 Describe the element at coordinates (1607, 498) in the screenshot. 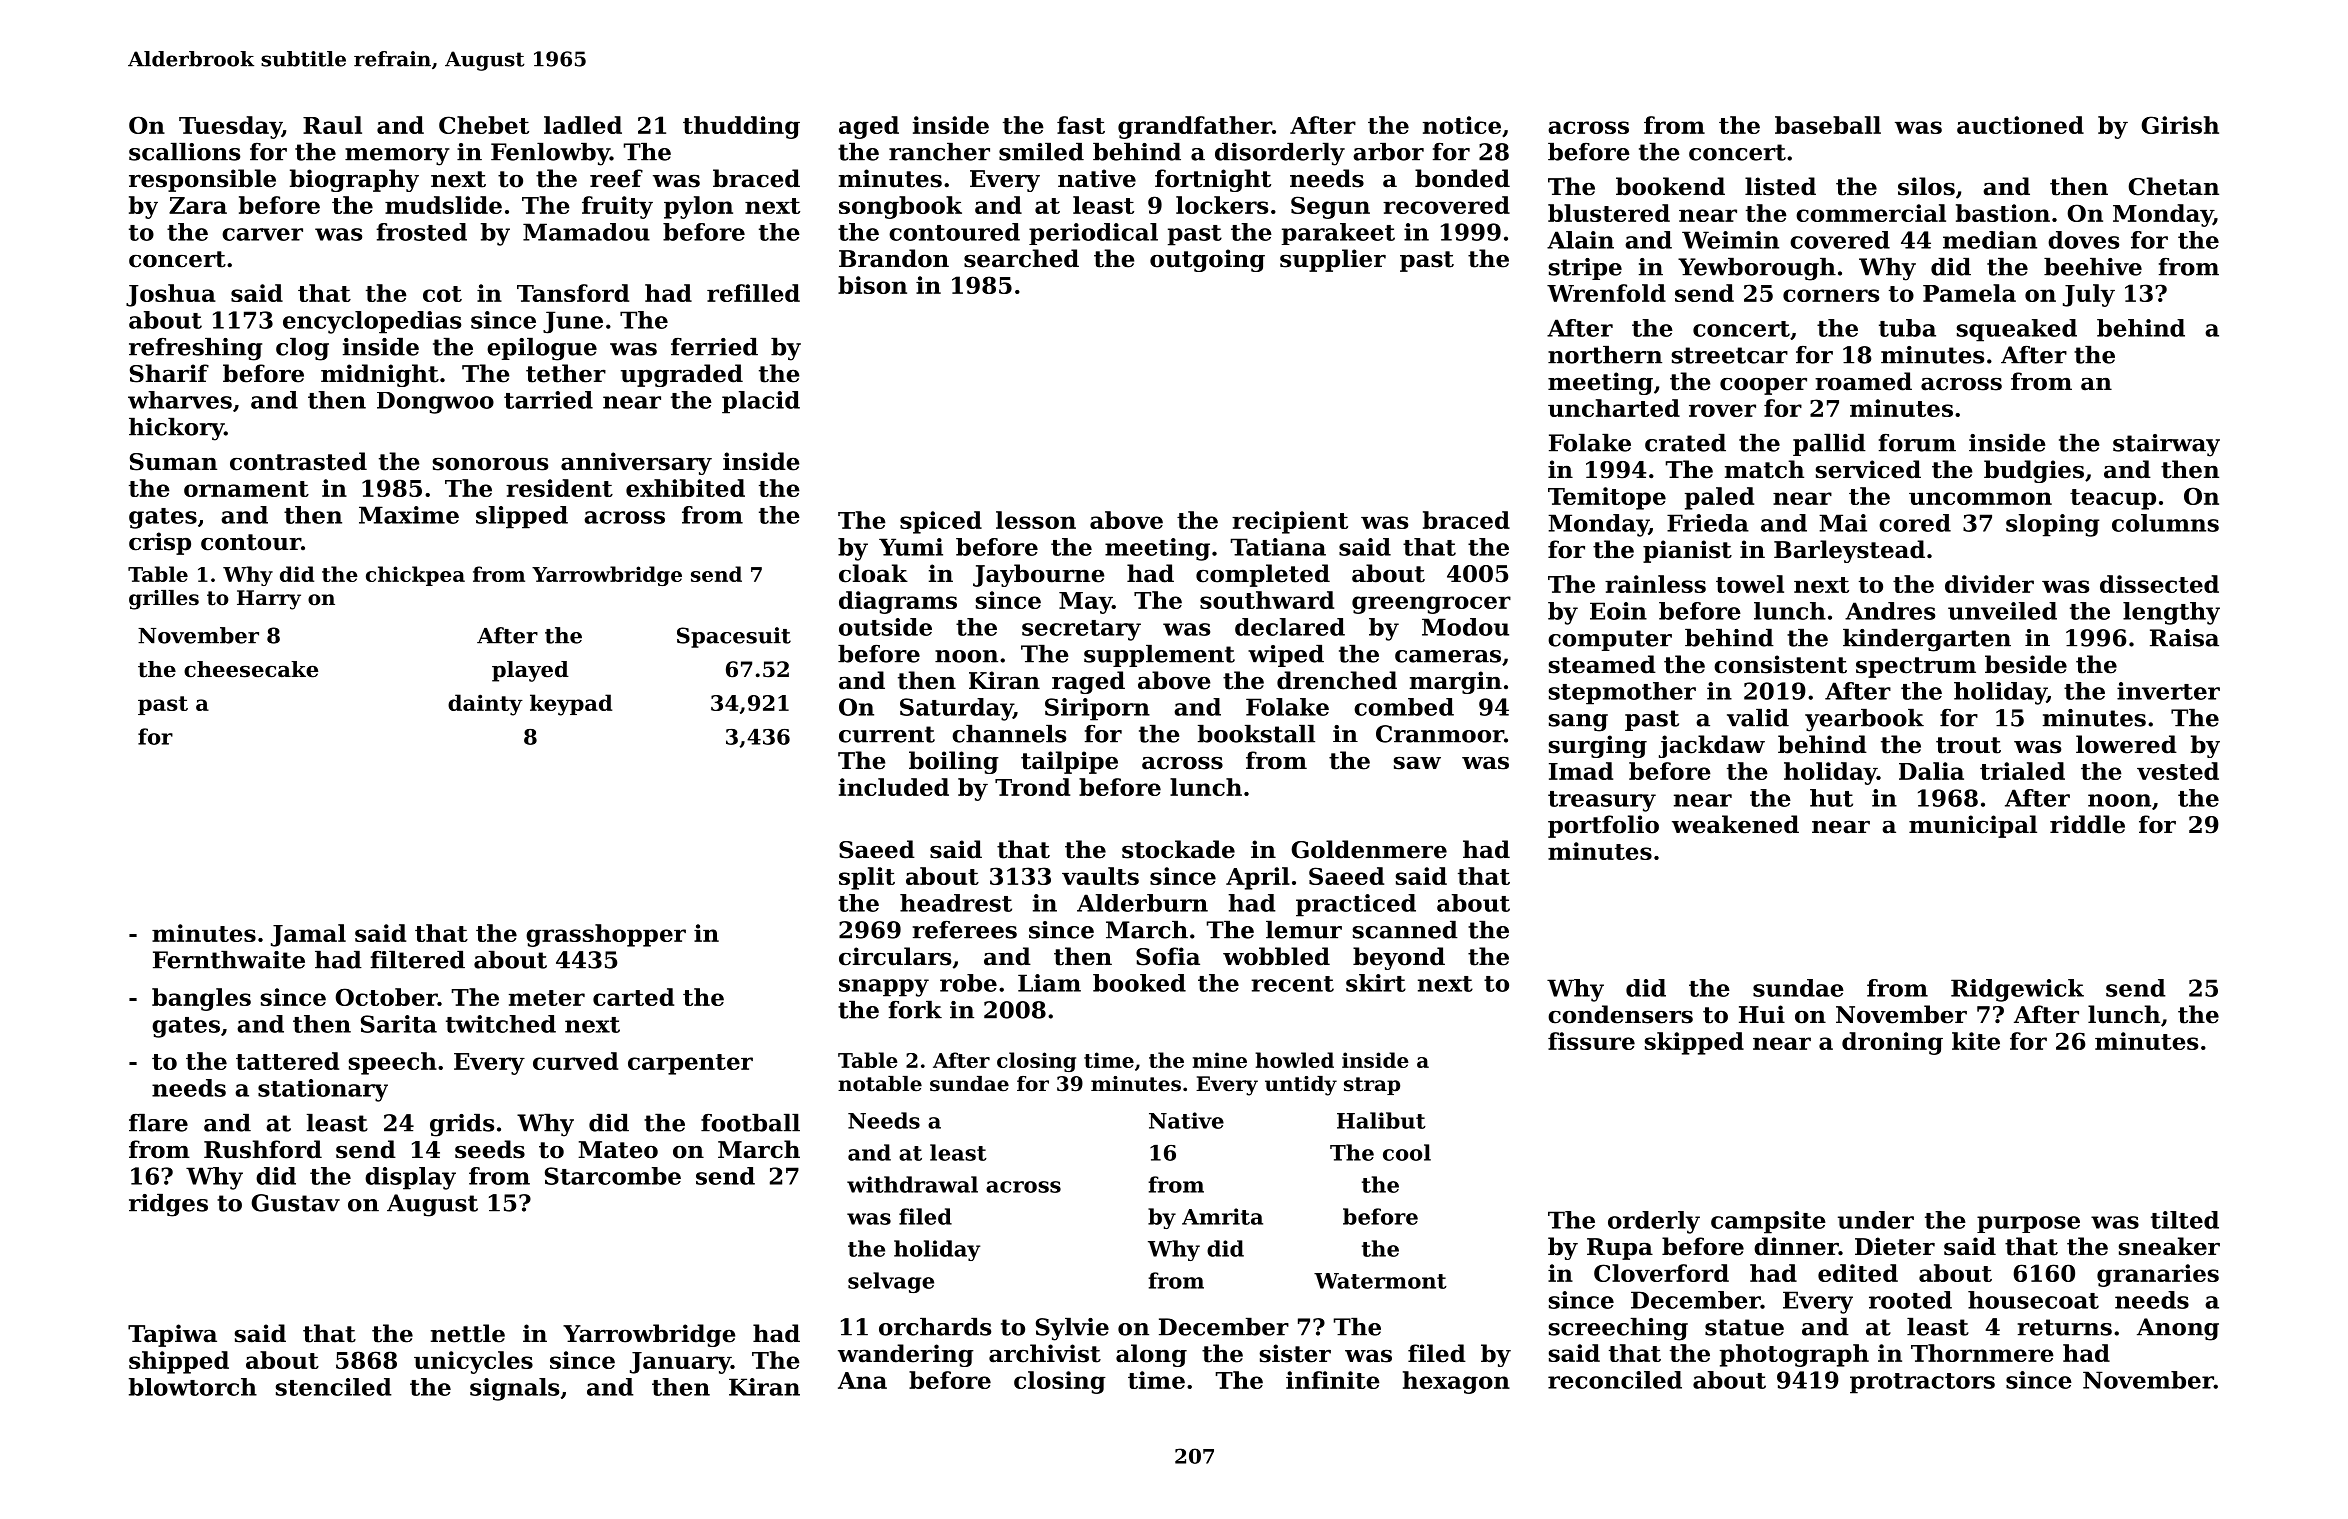

I see `Temitope` at that location.
